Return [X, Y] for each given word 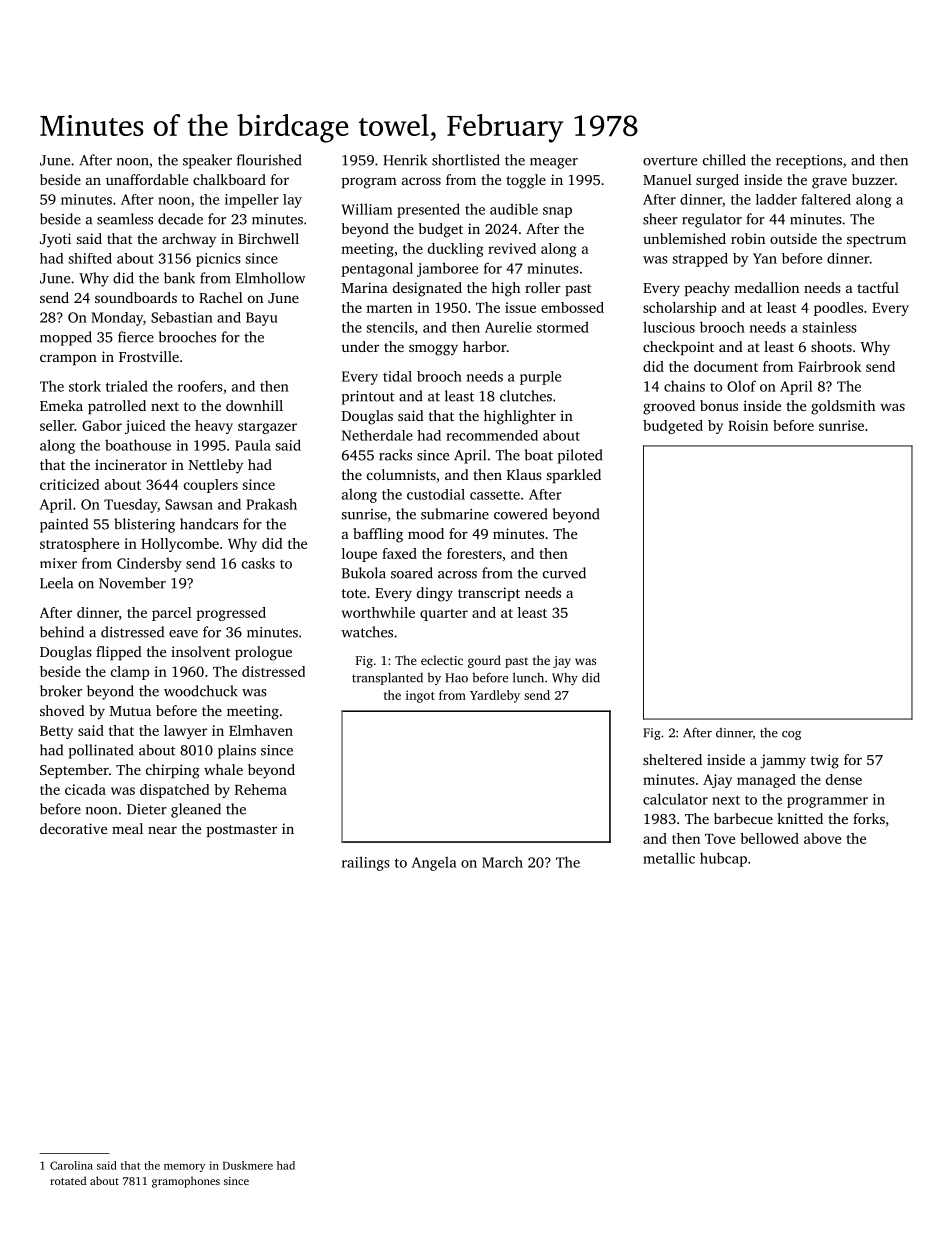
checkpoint [678, 348]
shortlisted [466, 160]
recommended [492, 435]
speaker [207, 161]
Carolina [71, 1165]
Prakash [271, 504]
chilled [724, 160]
